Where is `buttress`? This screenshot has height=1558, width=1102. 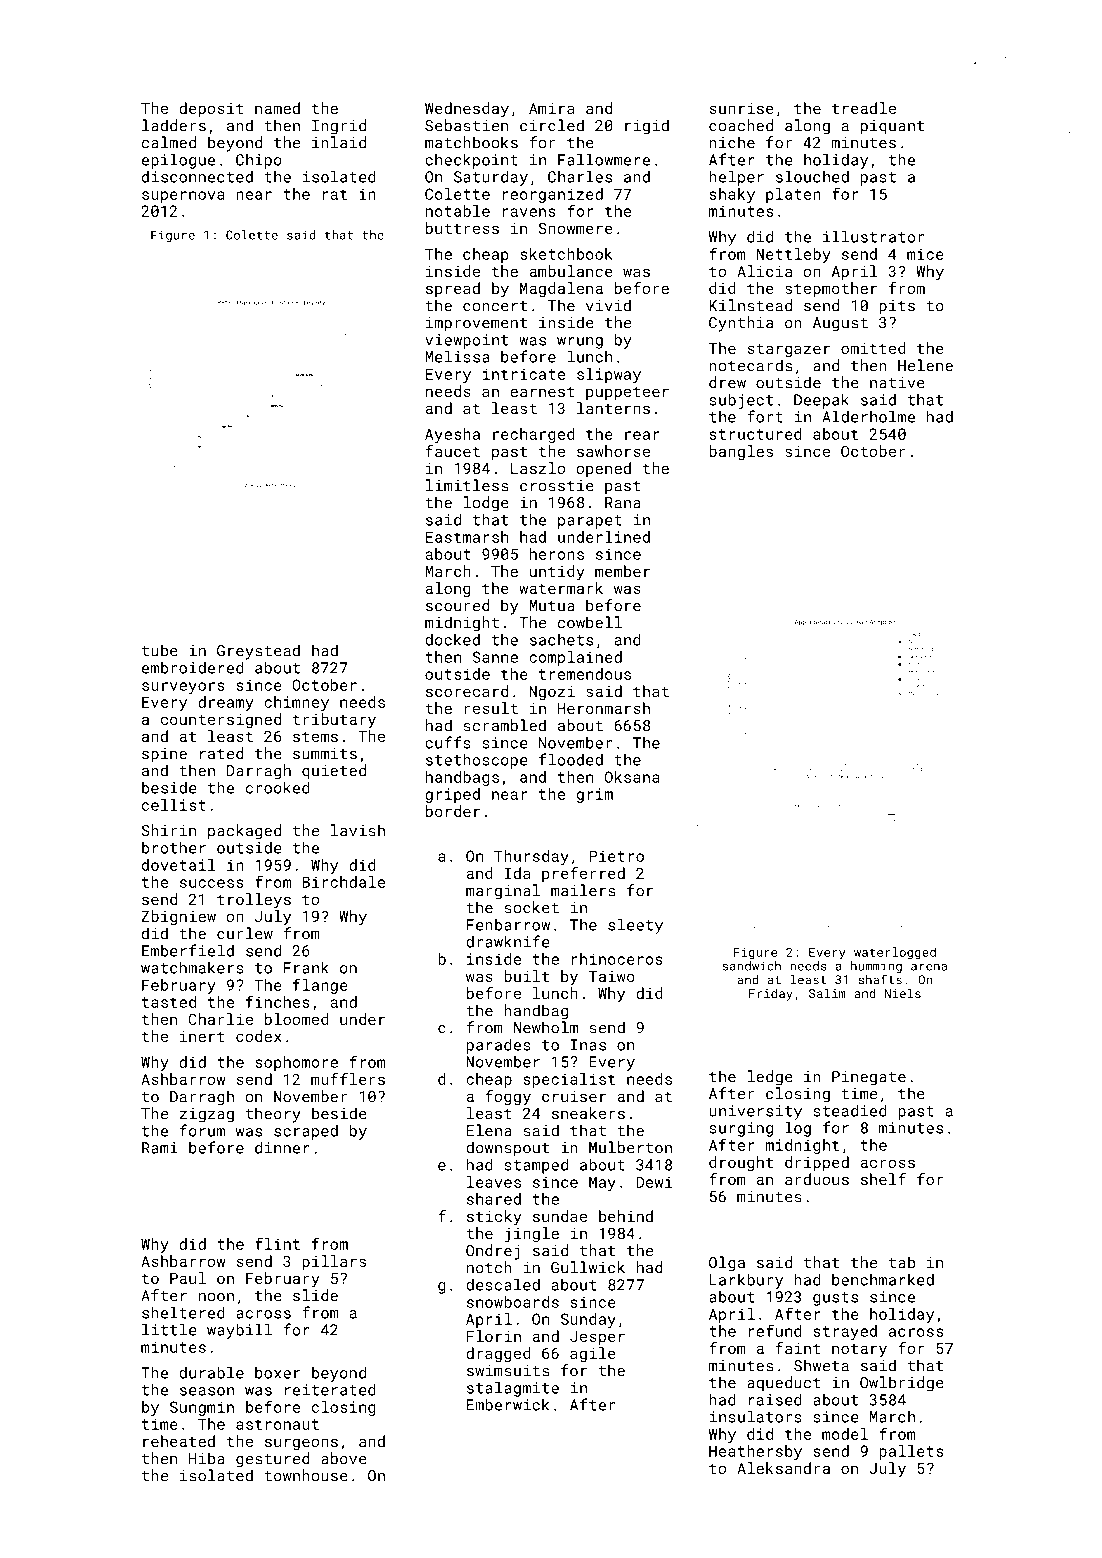
buttress is located at coordinates (462, 228).
